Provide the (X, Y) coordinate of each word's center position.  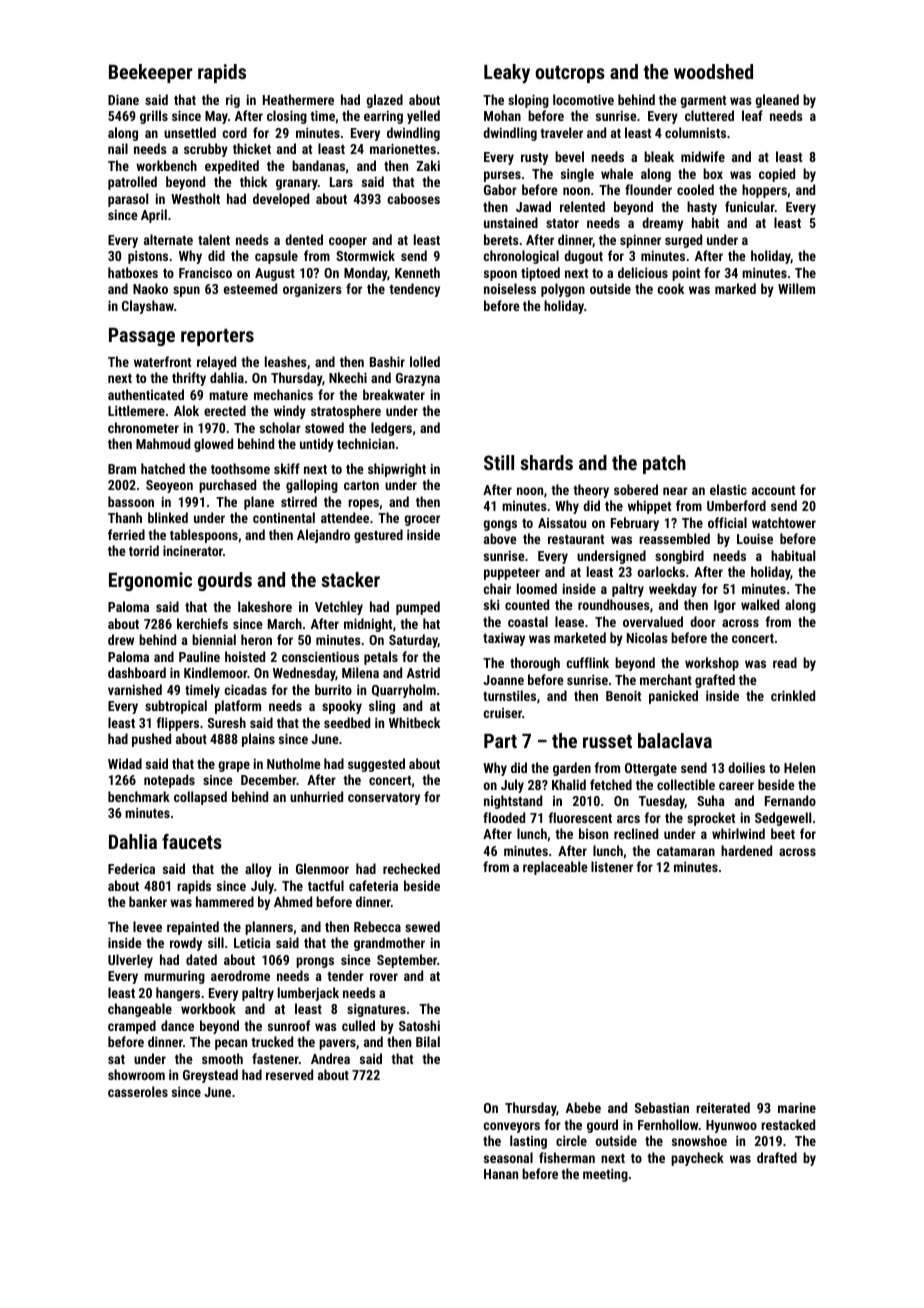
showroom (136, 1074)
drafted (777, 1157)
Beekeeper (150, 73)
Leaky (507, 73)
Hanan (501, 1174)
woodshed (713, 71)
